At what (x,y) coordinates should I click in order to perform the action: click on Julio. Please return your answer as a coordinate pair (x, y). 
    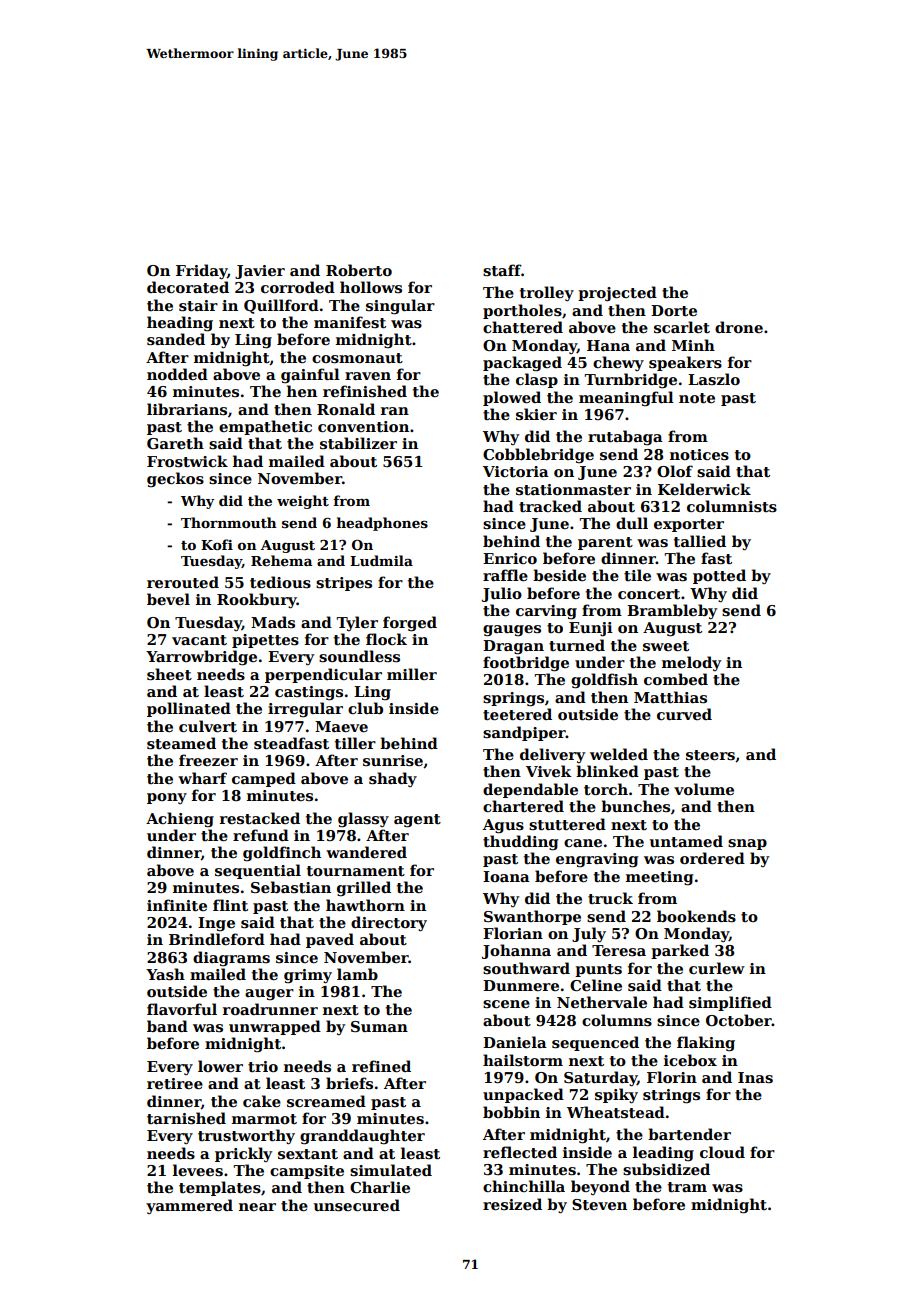
    Looking at the image, I should click on (502, 594).
